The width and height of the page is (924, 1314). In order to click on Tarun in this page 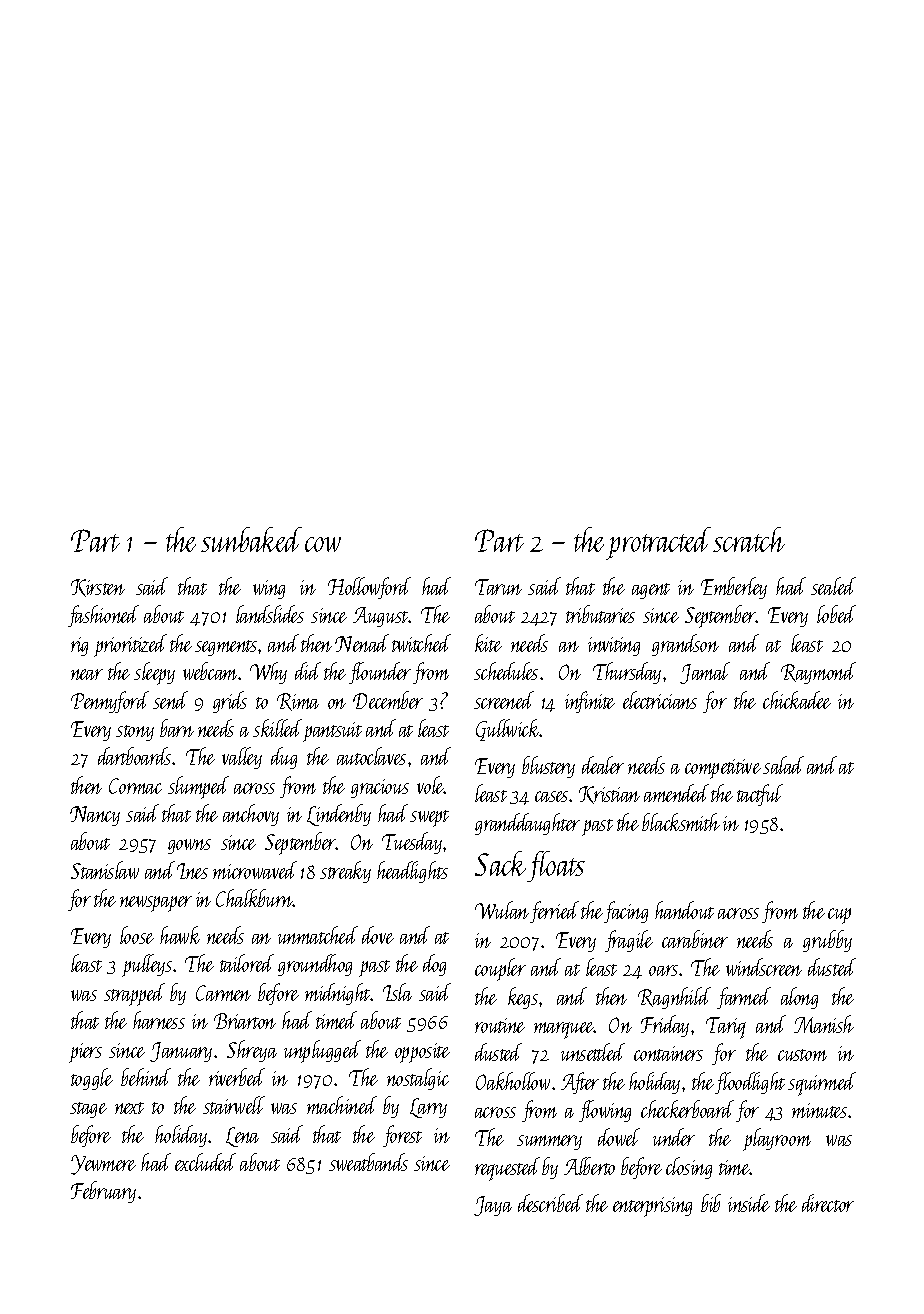, I will do `click(498, 587)`.
